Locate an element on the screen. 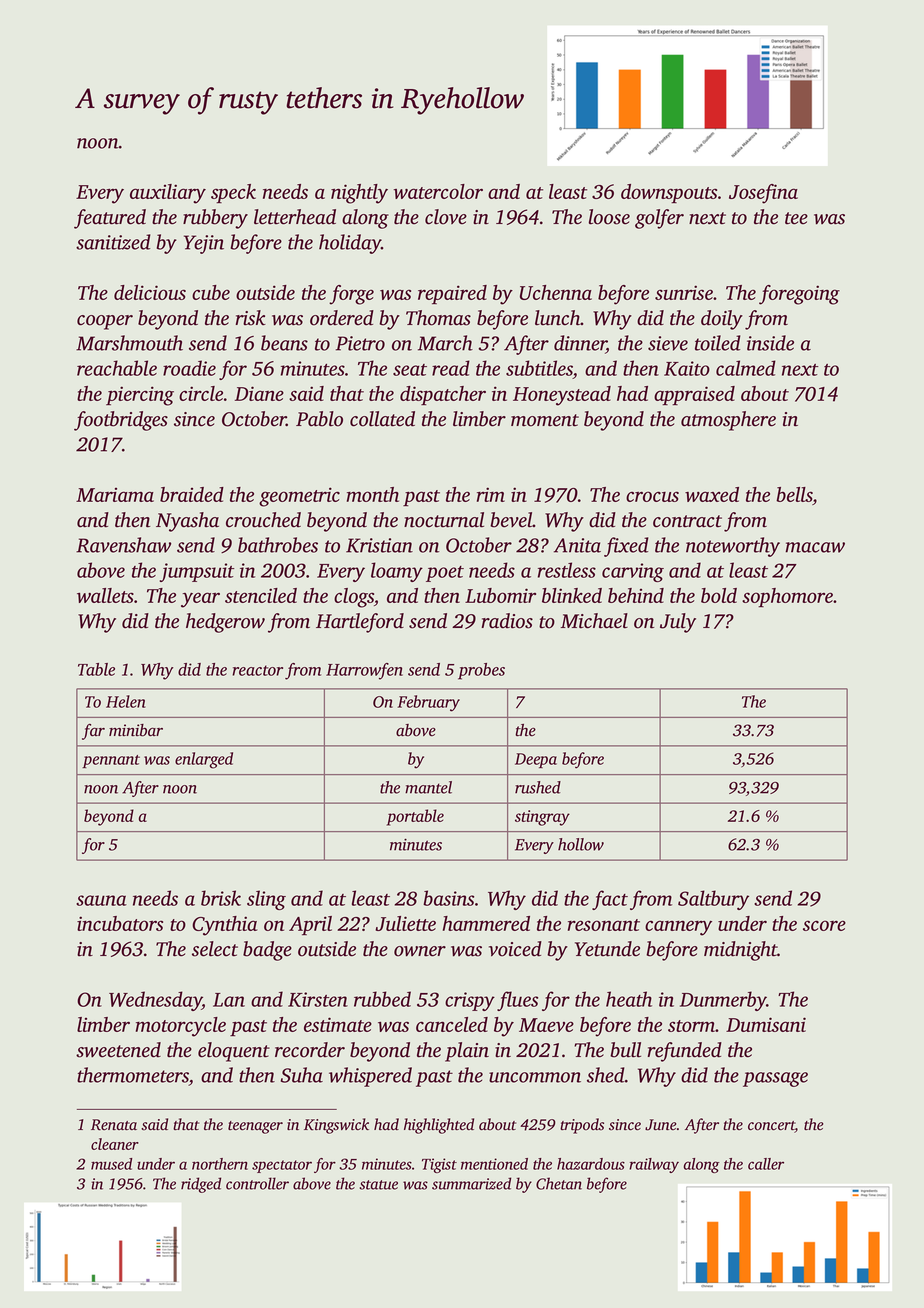  beans is located at coordinates (284, 343).
